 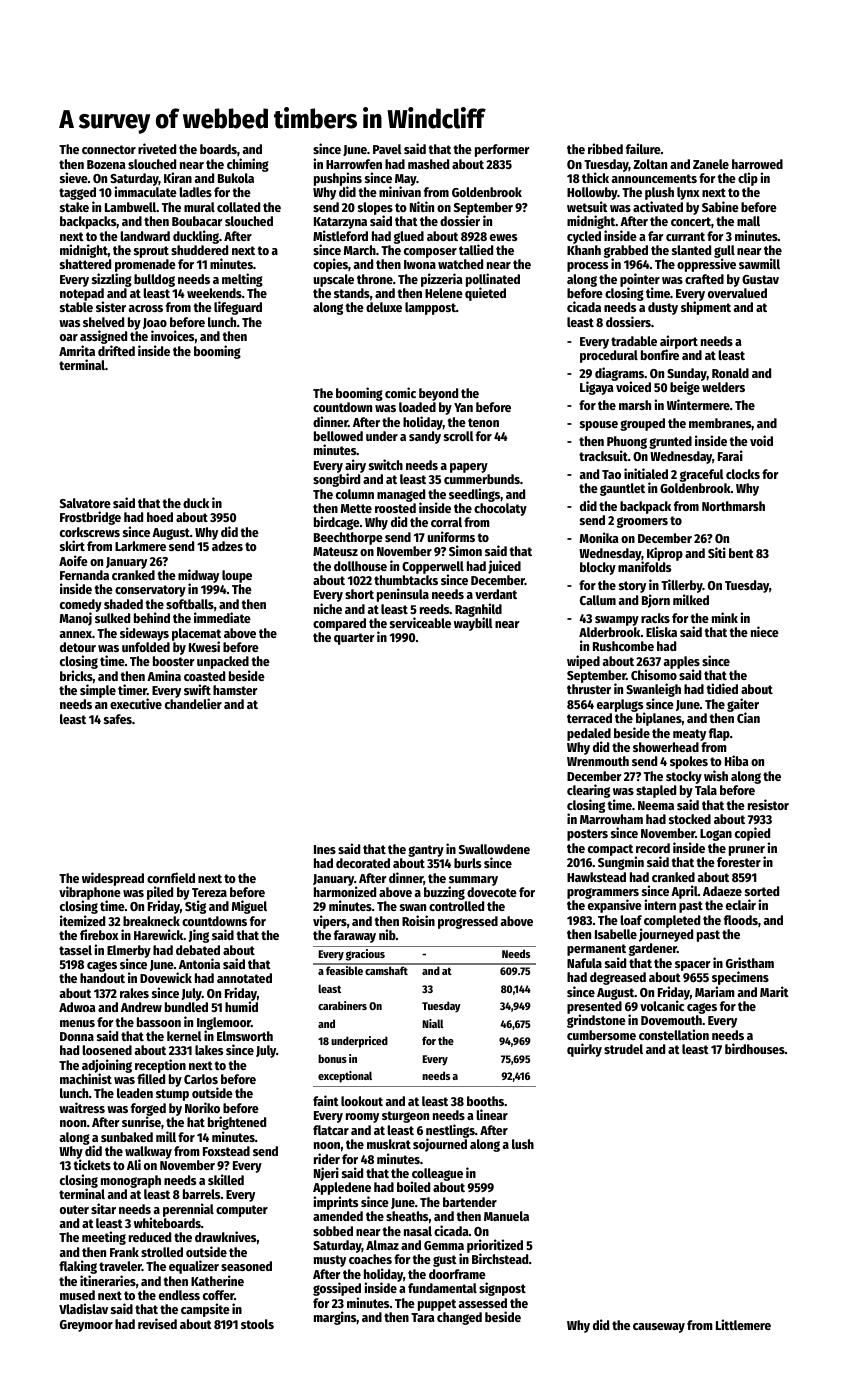 I want to click on swift, so click(x=197, y=689).
